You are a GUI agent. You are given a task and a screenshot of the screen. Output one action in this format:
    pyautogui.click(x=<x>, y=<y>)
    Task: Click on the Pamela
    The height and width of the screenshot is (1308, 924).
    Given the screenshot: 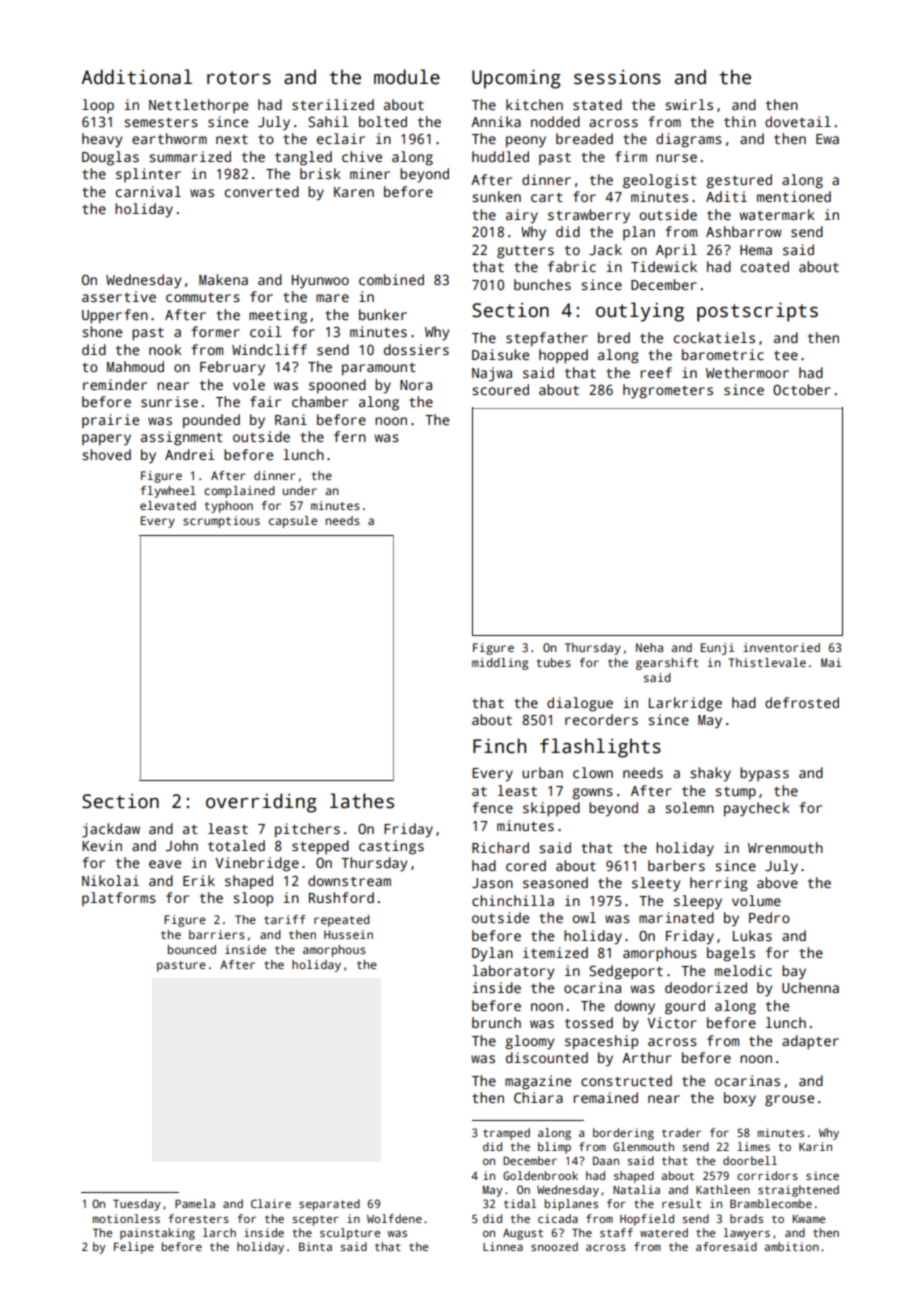 What is the action you would take?
    pyautogui.click(x=195, y=1203)
